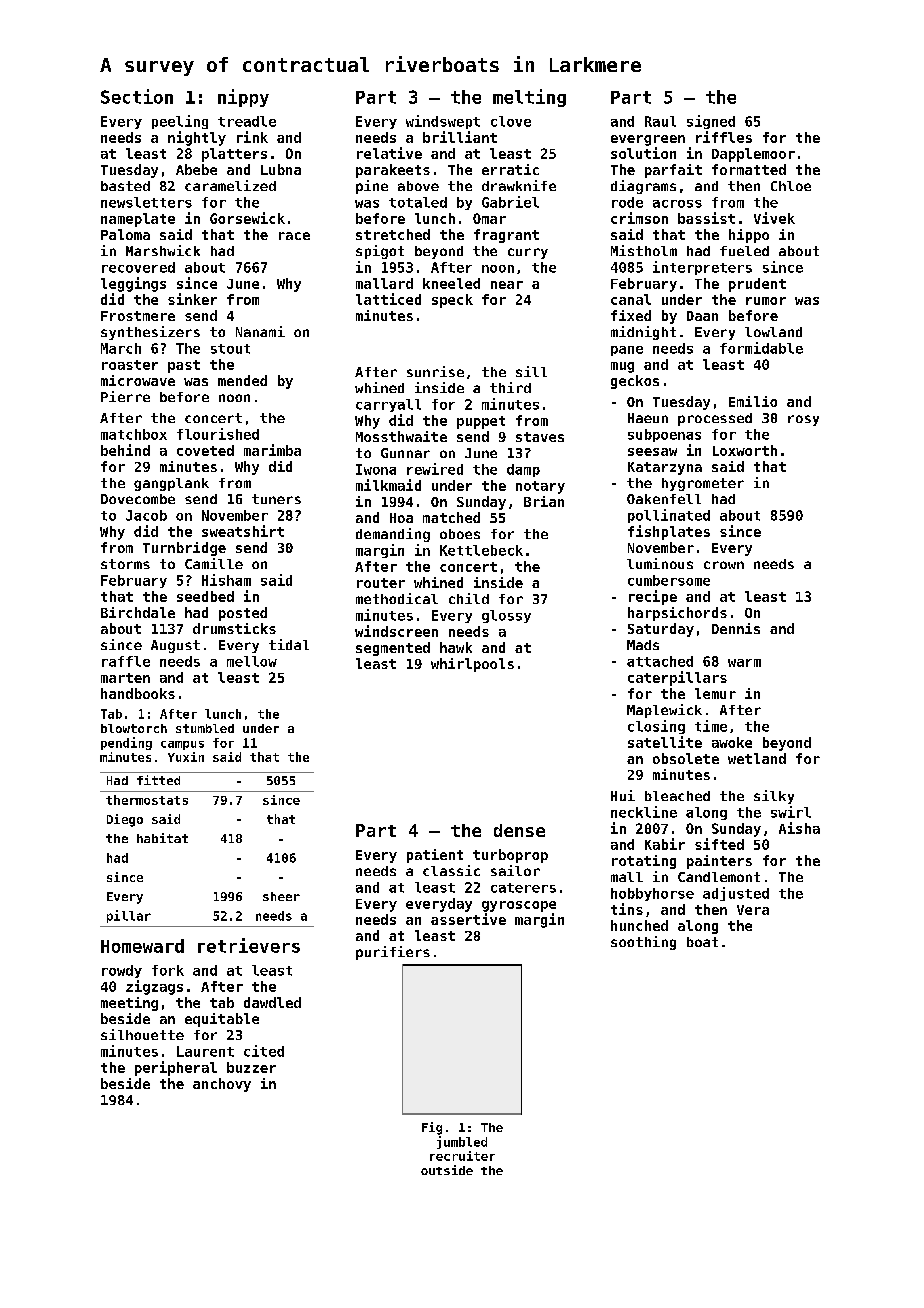 The width and height of the image is (924, 1308). Describe the element at coordinates (745, 450) in the image. I see `Loxworth` at that location.
